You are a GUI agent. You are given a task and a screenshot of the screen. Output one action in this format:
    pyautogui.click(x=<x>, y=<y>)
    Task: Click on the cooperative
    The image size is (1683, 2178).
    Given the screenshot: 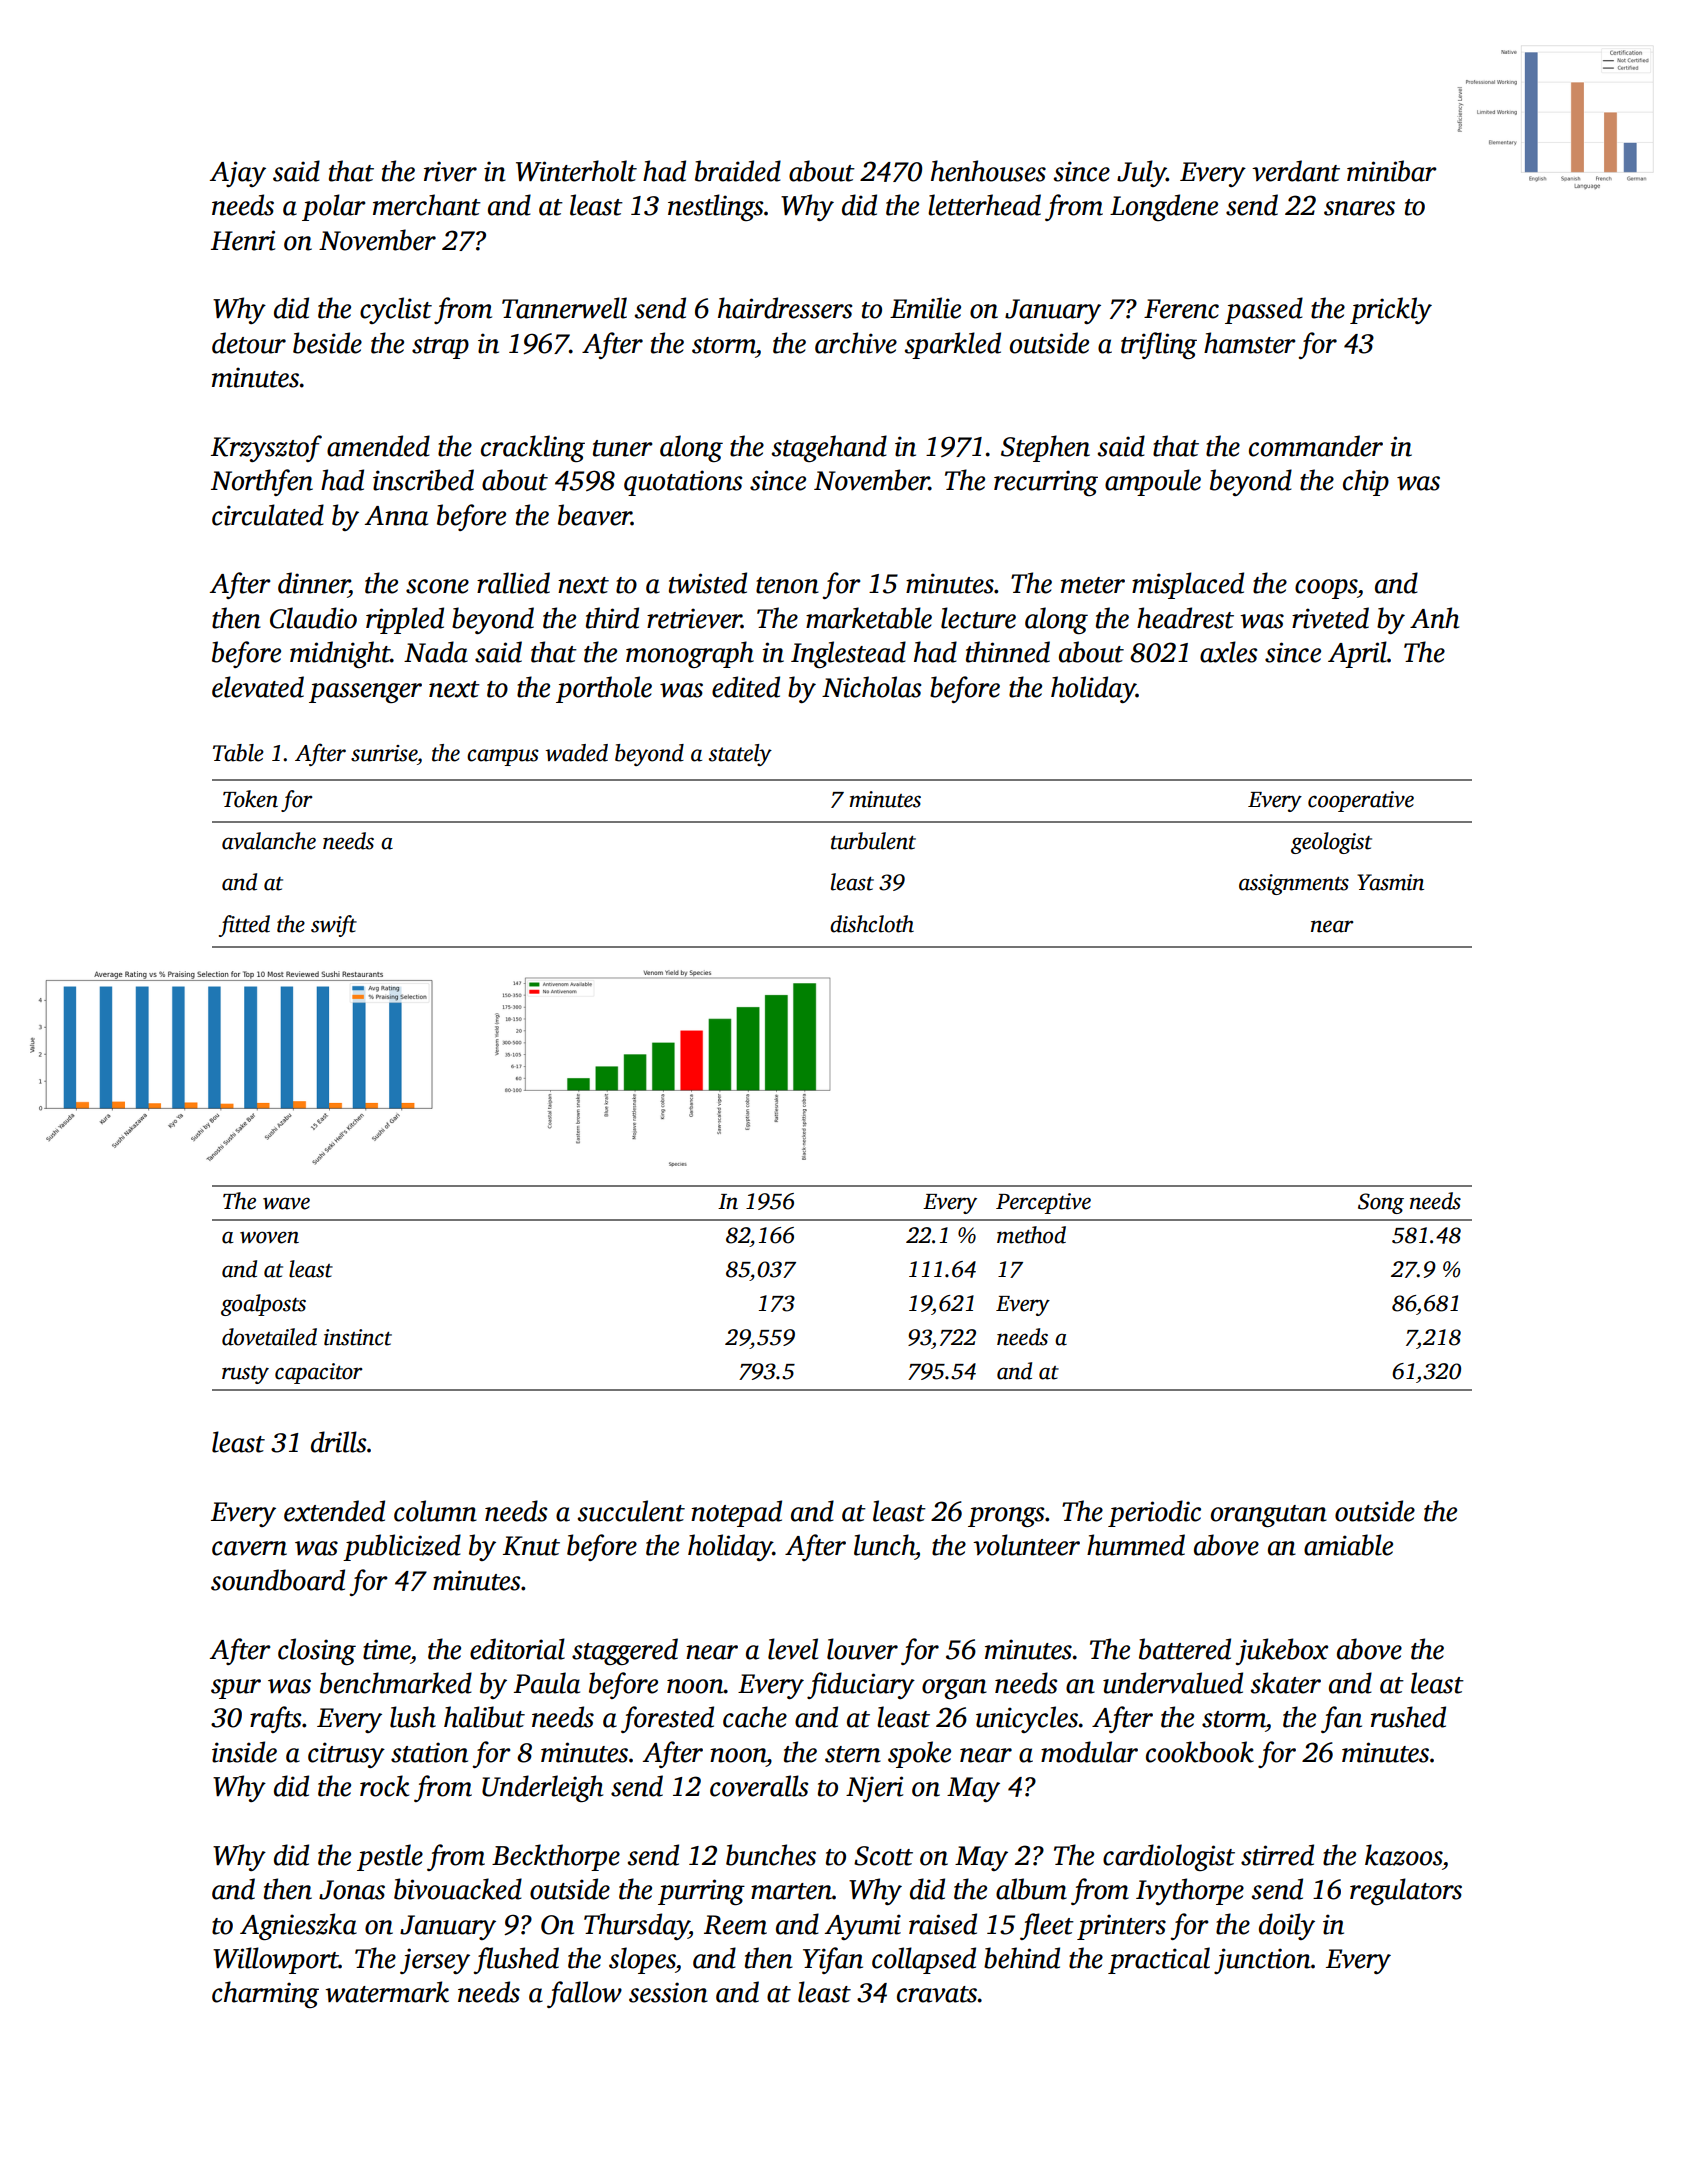 What is the action you would take?
    pyautogui.click(x=1361, y=801)
